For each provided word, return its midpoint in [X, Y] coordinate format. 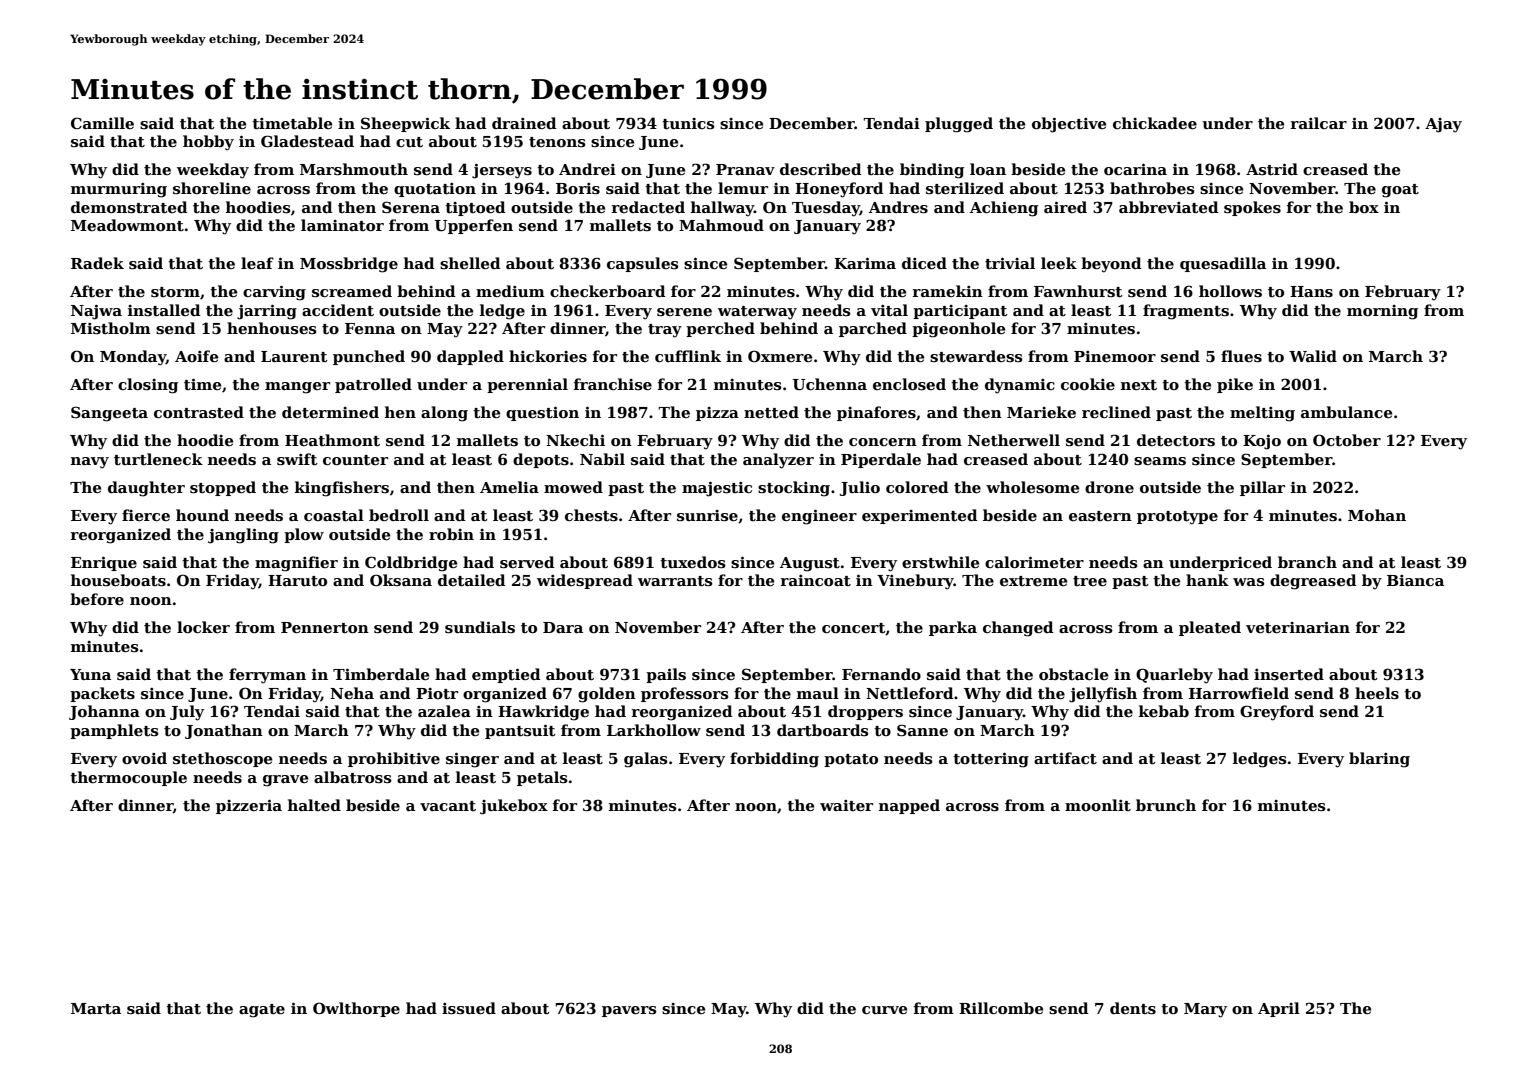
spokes [1252, 208]
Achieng [1004, 209]
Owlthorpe [356, 1009]
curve [884, 1010]
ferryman [267, 676]
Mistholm [111, 328]
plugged [959, 125]
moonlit [1098, 805]
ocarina [1135, 169]
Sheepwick [405, 124]
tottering [991, 760]
